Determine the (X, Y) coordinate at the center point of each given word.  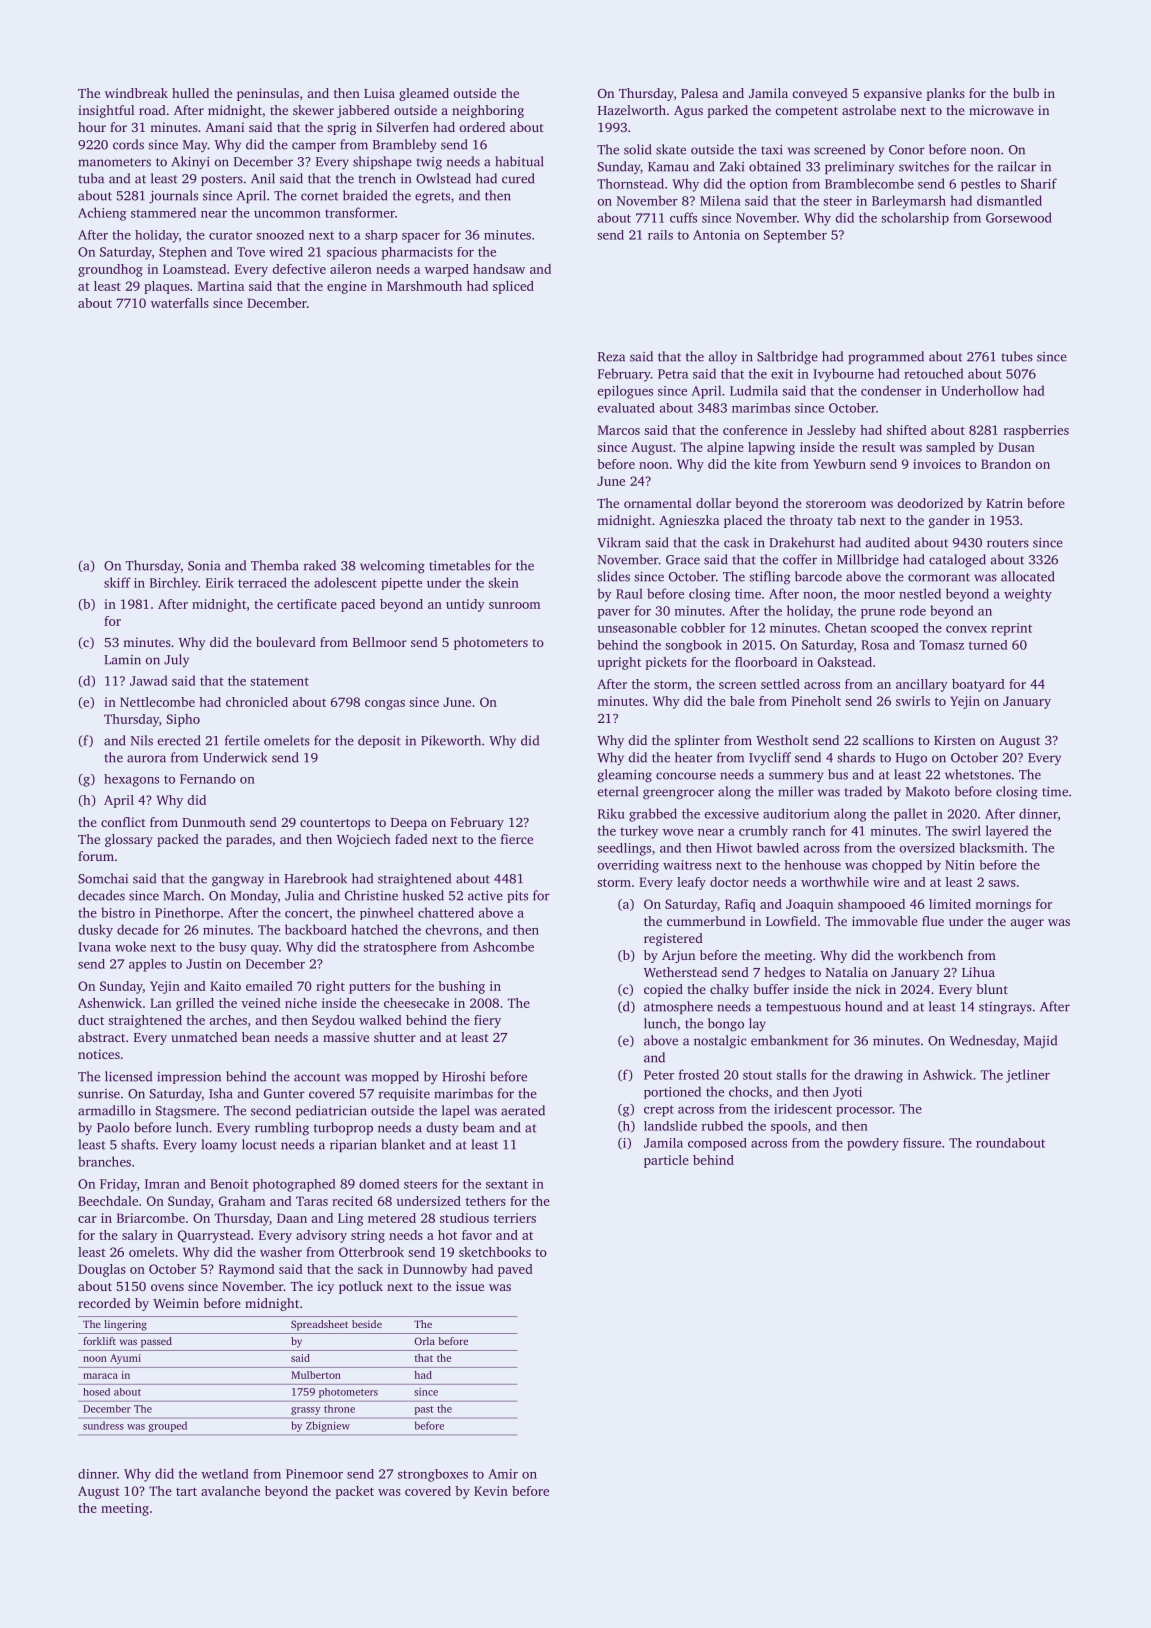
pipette (401, 584)
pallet (910, 814)
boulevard (286, 642)
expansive (893, 94)
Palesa (699, 93)
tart (186, 1491)
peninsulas (268, 94)
